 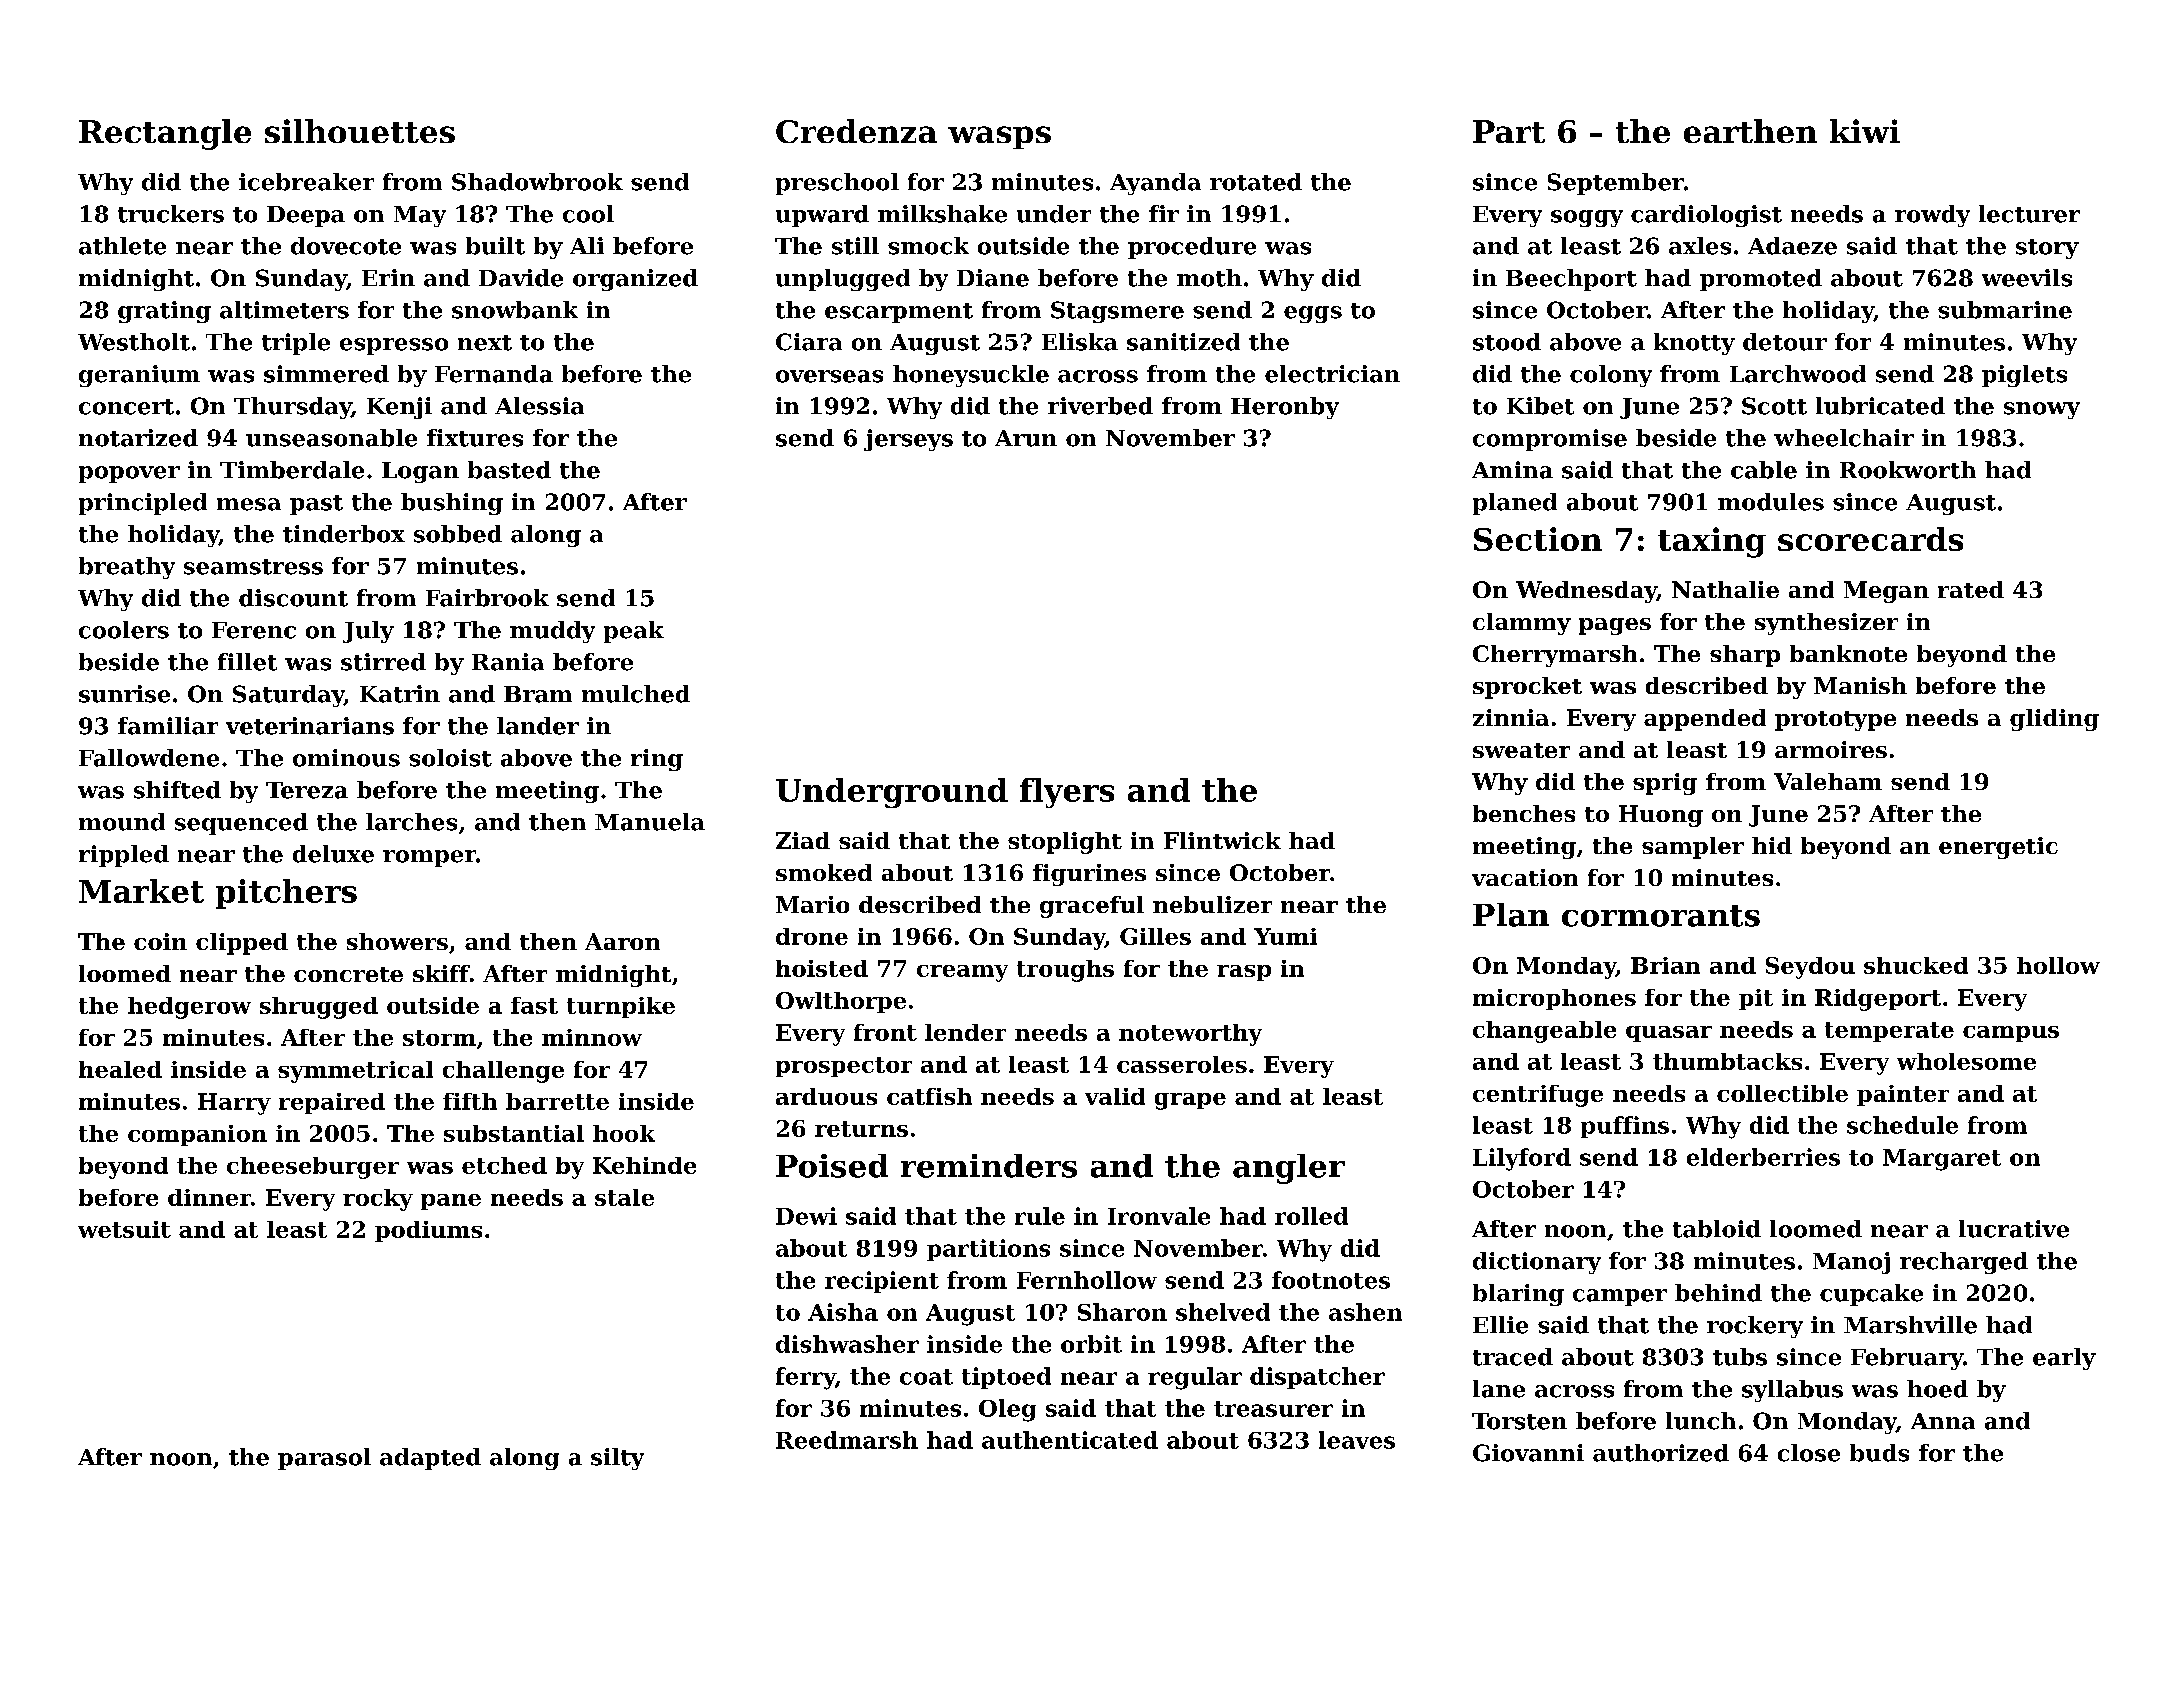 I want to click on Margaret, so click(x=1942, y=1160).
